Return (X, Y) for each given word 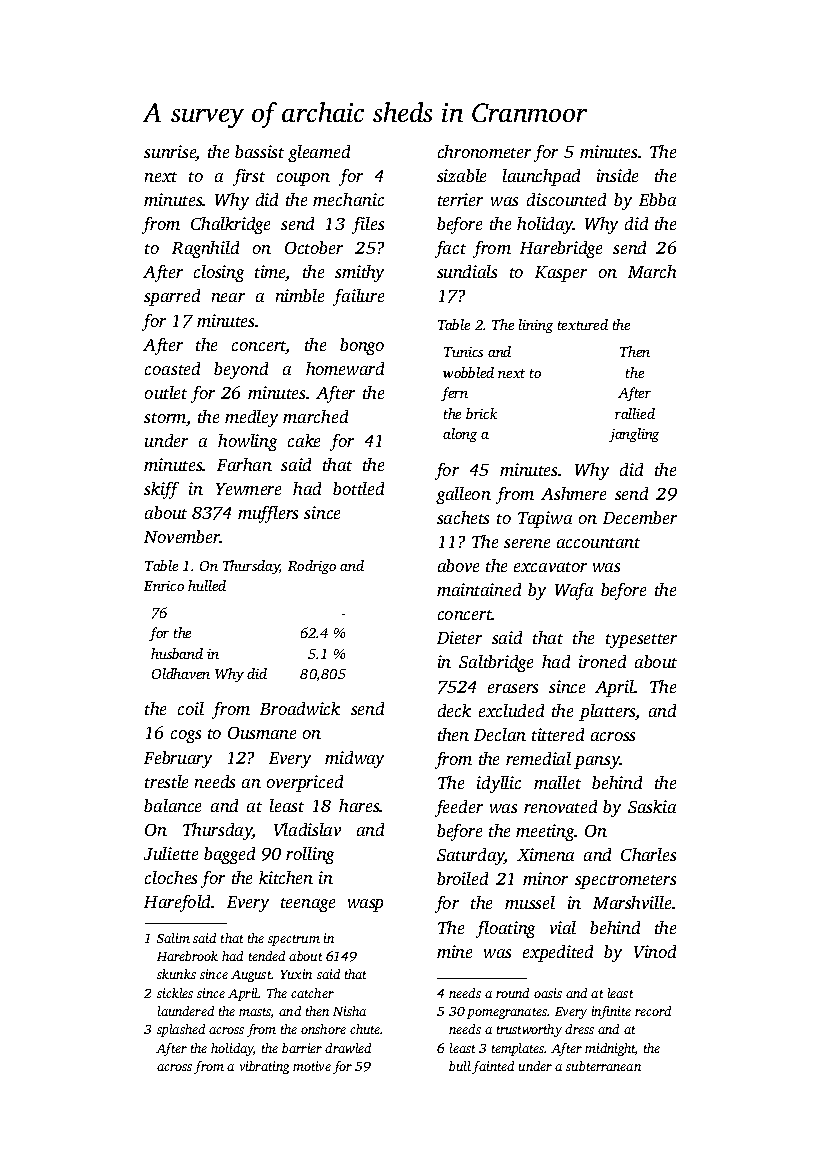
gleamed (319, 153)
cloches (171, 877)
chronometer (484, 151)
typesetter (641, 641)
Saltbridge (496, 663)
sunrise (170, 153)
